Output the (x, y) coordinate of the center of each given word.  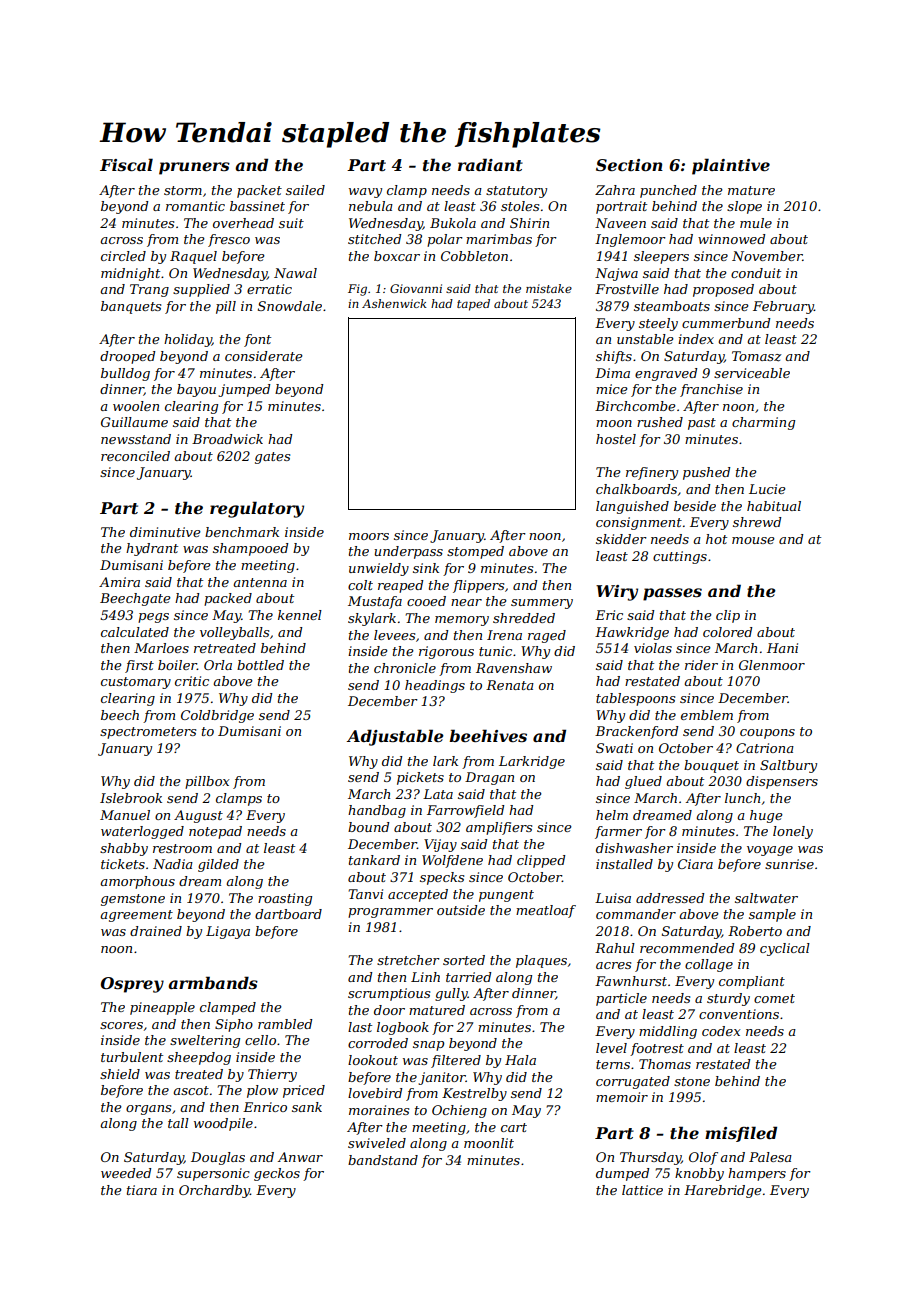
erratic (269, 289)
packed (228, 599)
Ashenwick (394, 303)
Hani (782, 648)
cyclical (785, 949)
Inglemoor (630, 240)
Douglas (218, 1158)
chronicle (405, 668)
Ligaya (228, 932)
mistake (549, 288)
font (257, 340)
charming (763, 423)
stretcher (408, 960)
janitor (442, 1078)
